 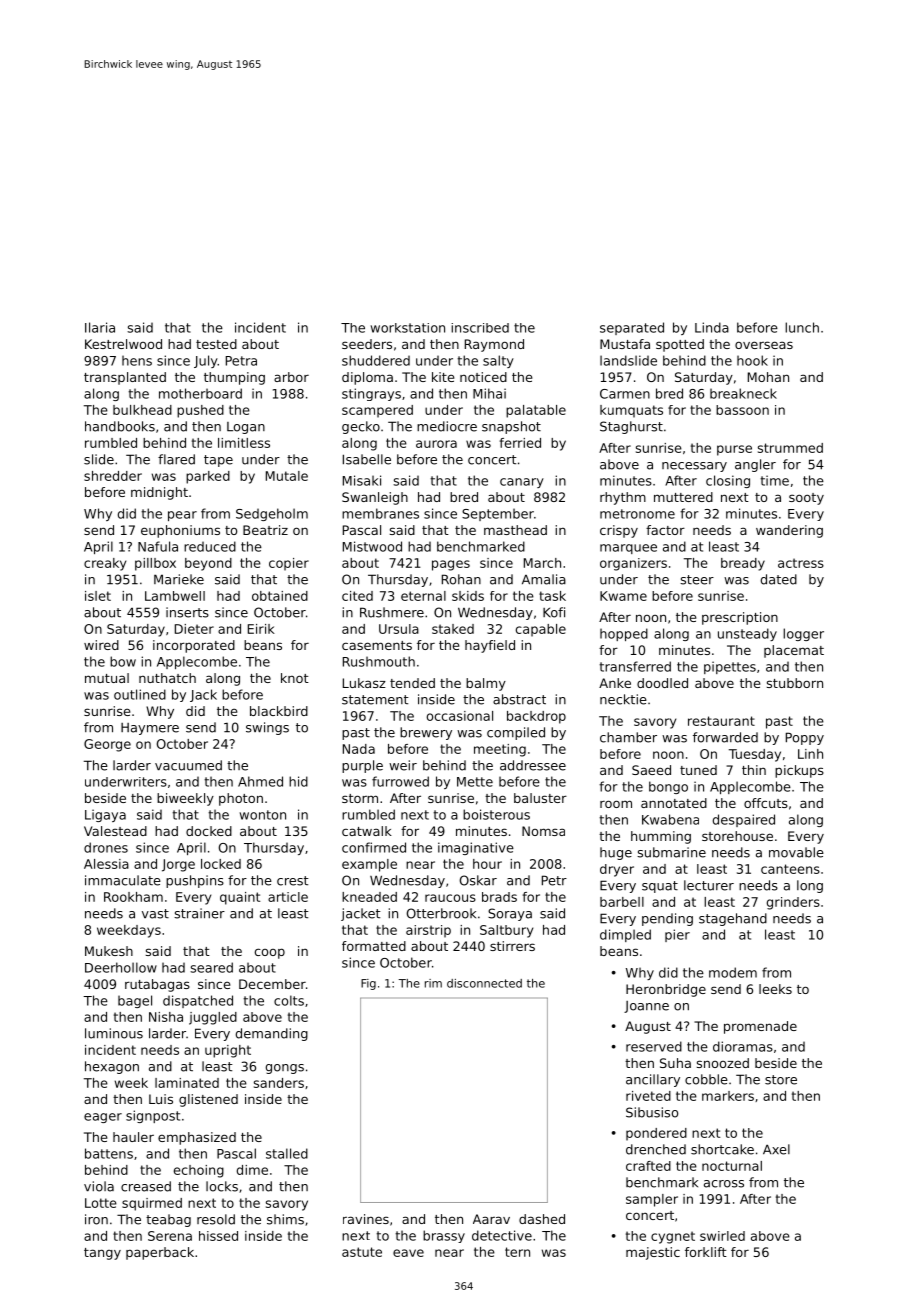 What do you see at coordinates (484, 983) in the screenshot?
I see `disconnected` at bounding box center [484, 983].
